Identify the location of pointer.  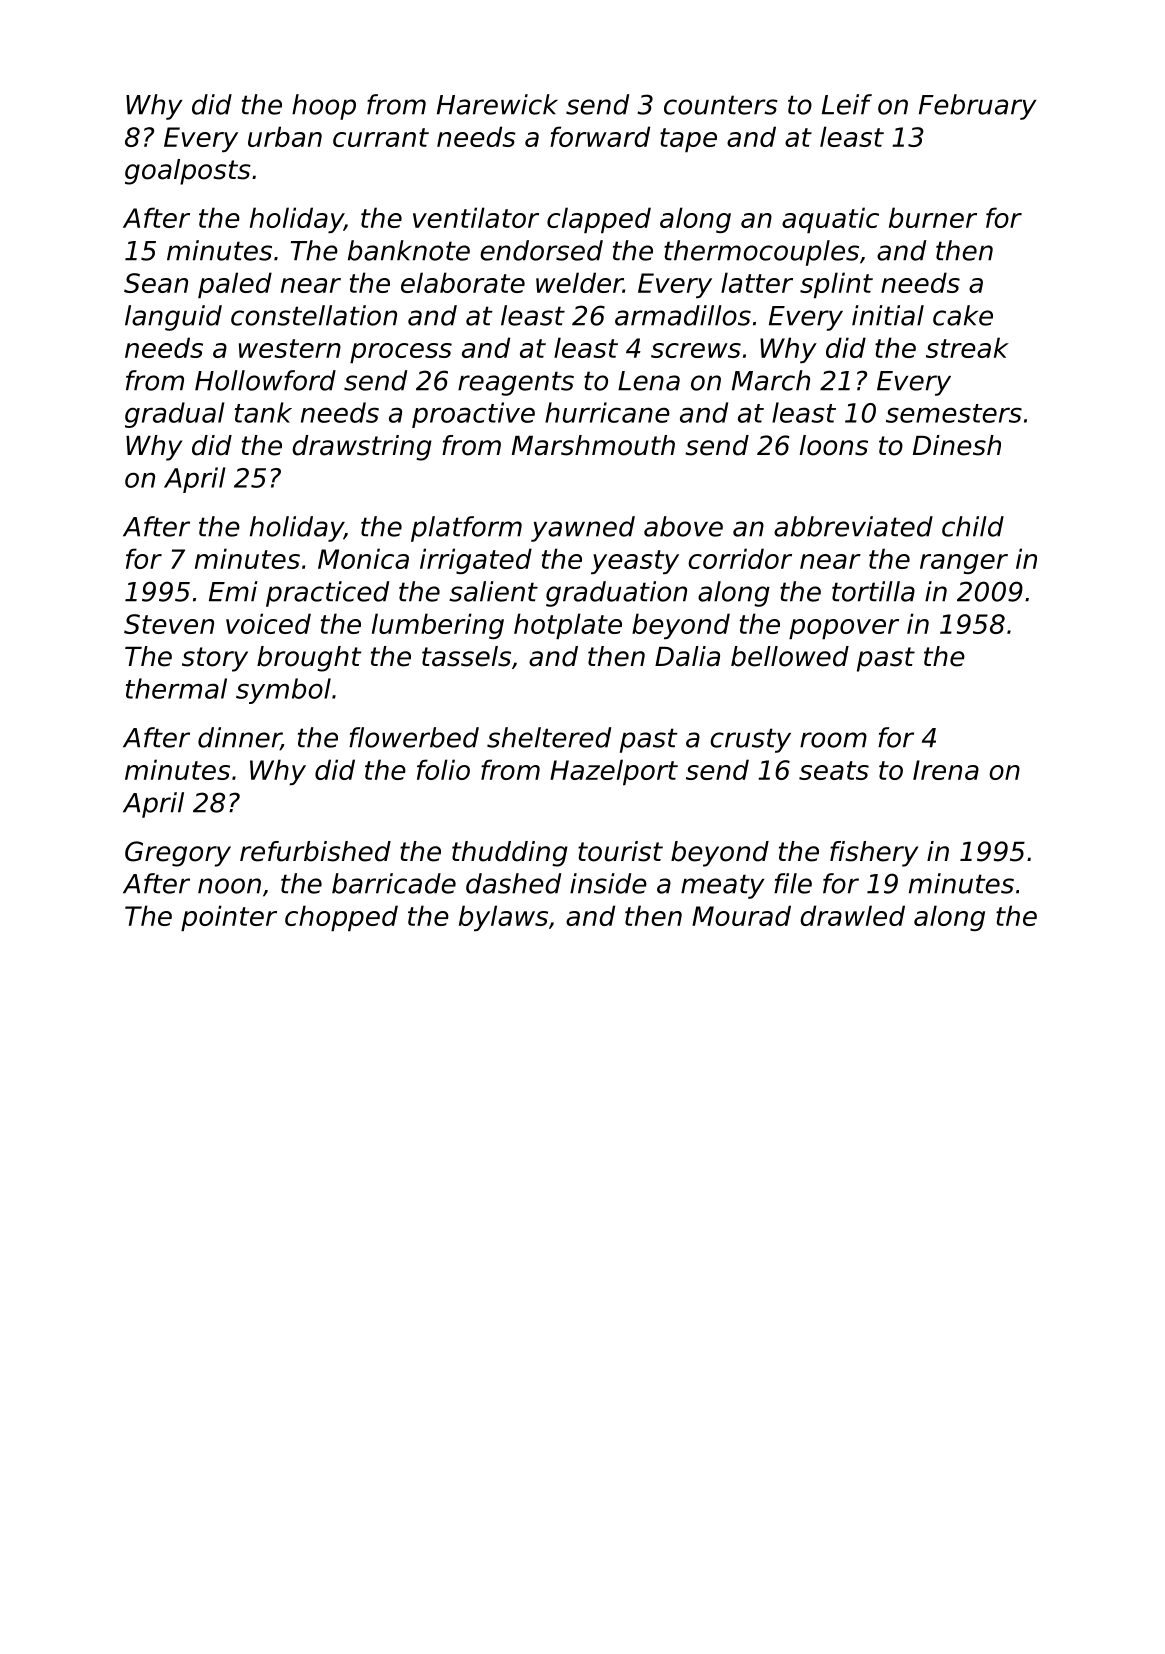
(229, 918).
